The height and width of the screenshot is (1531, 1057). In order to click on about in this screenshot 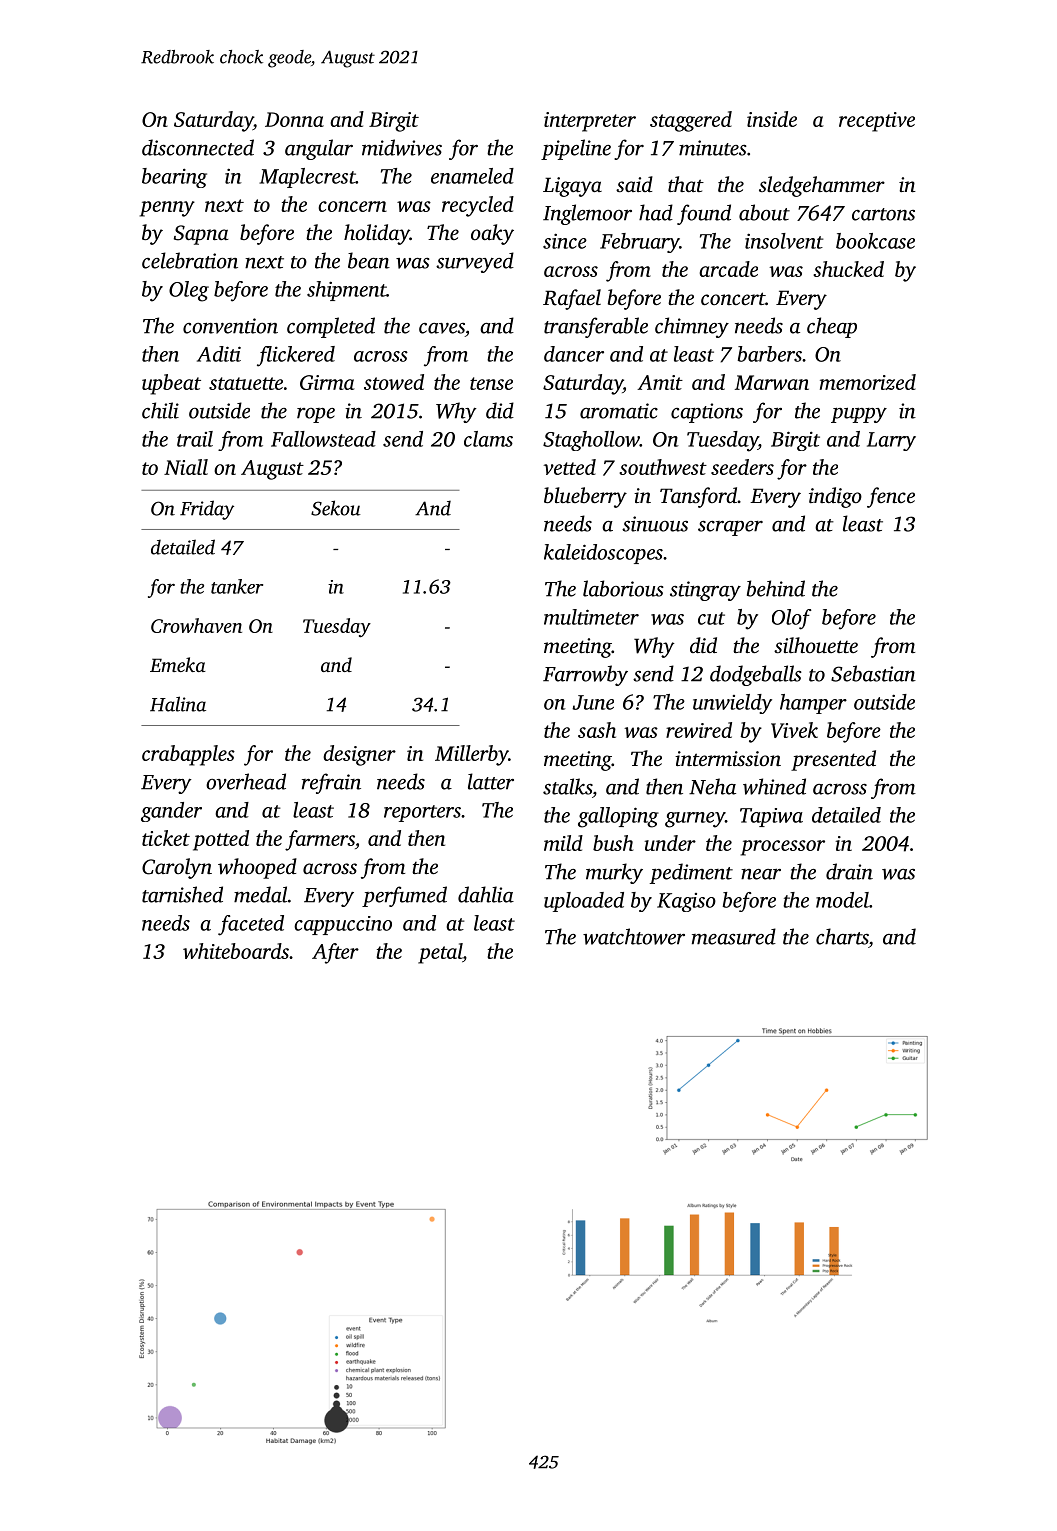, I will do `click(764, 212)`.
